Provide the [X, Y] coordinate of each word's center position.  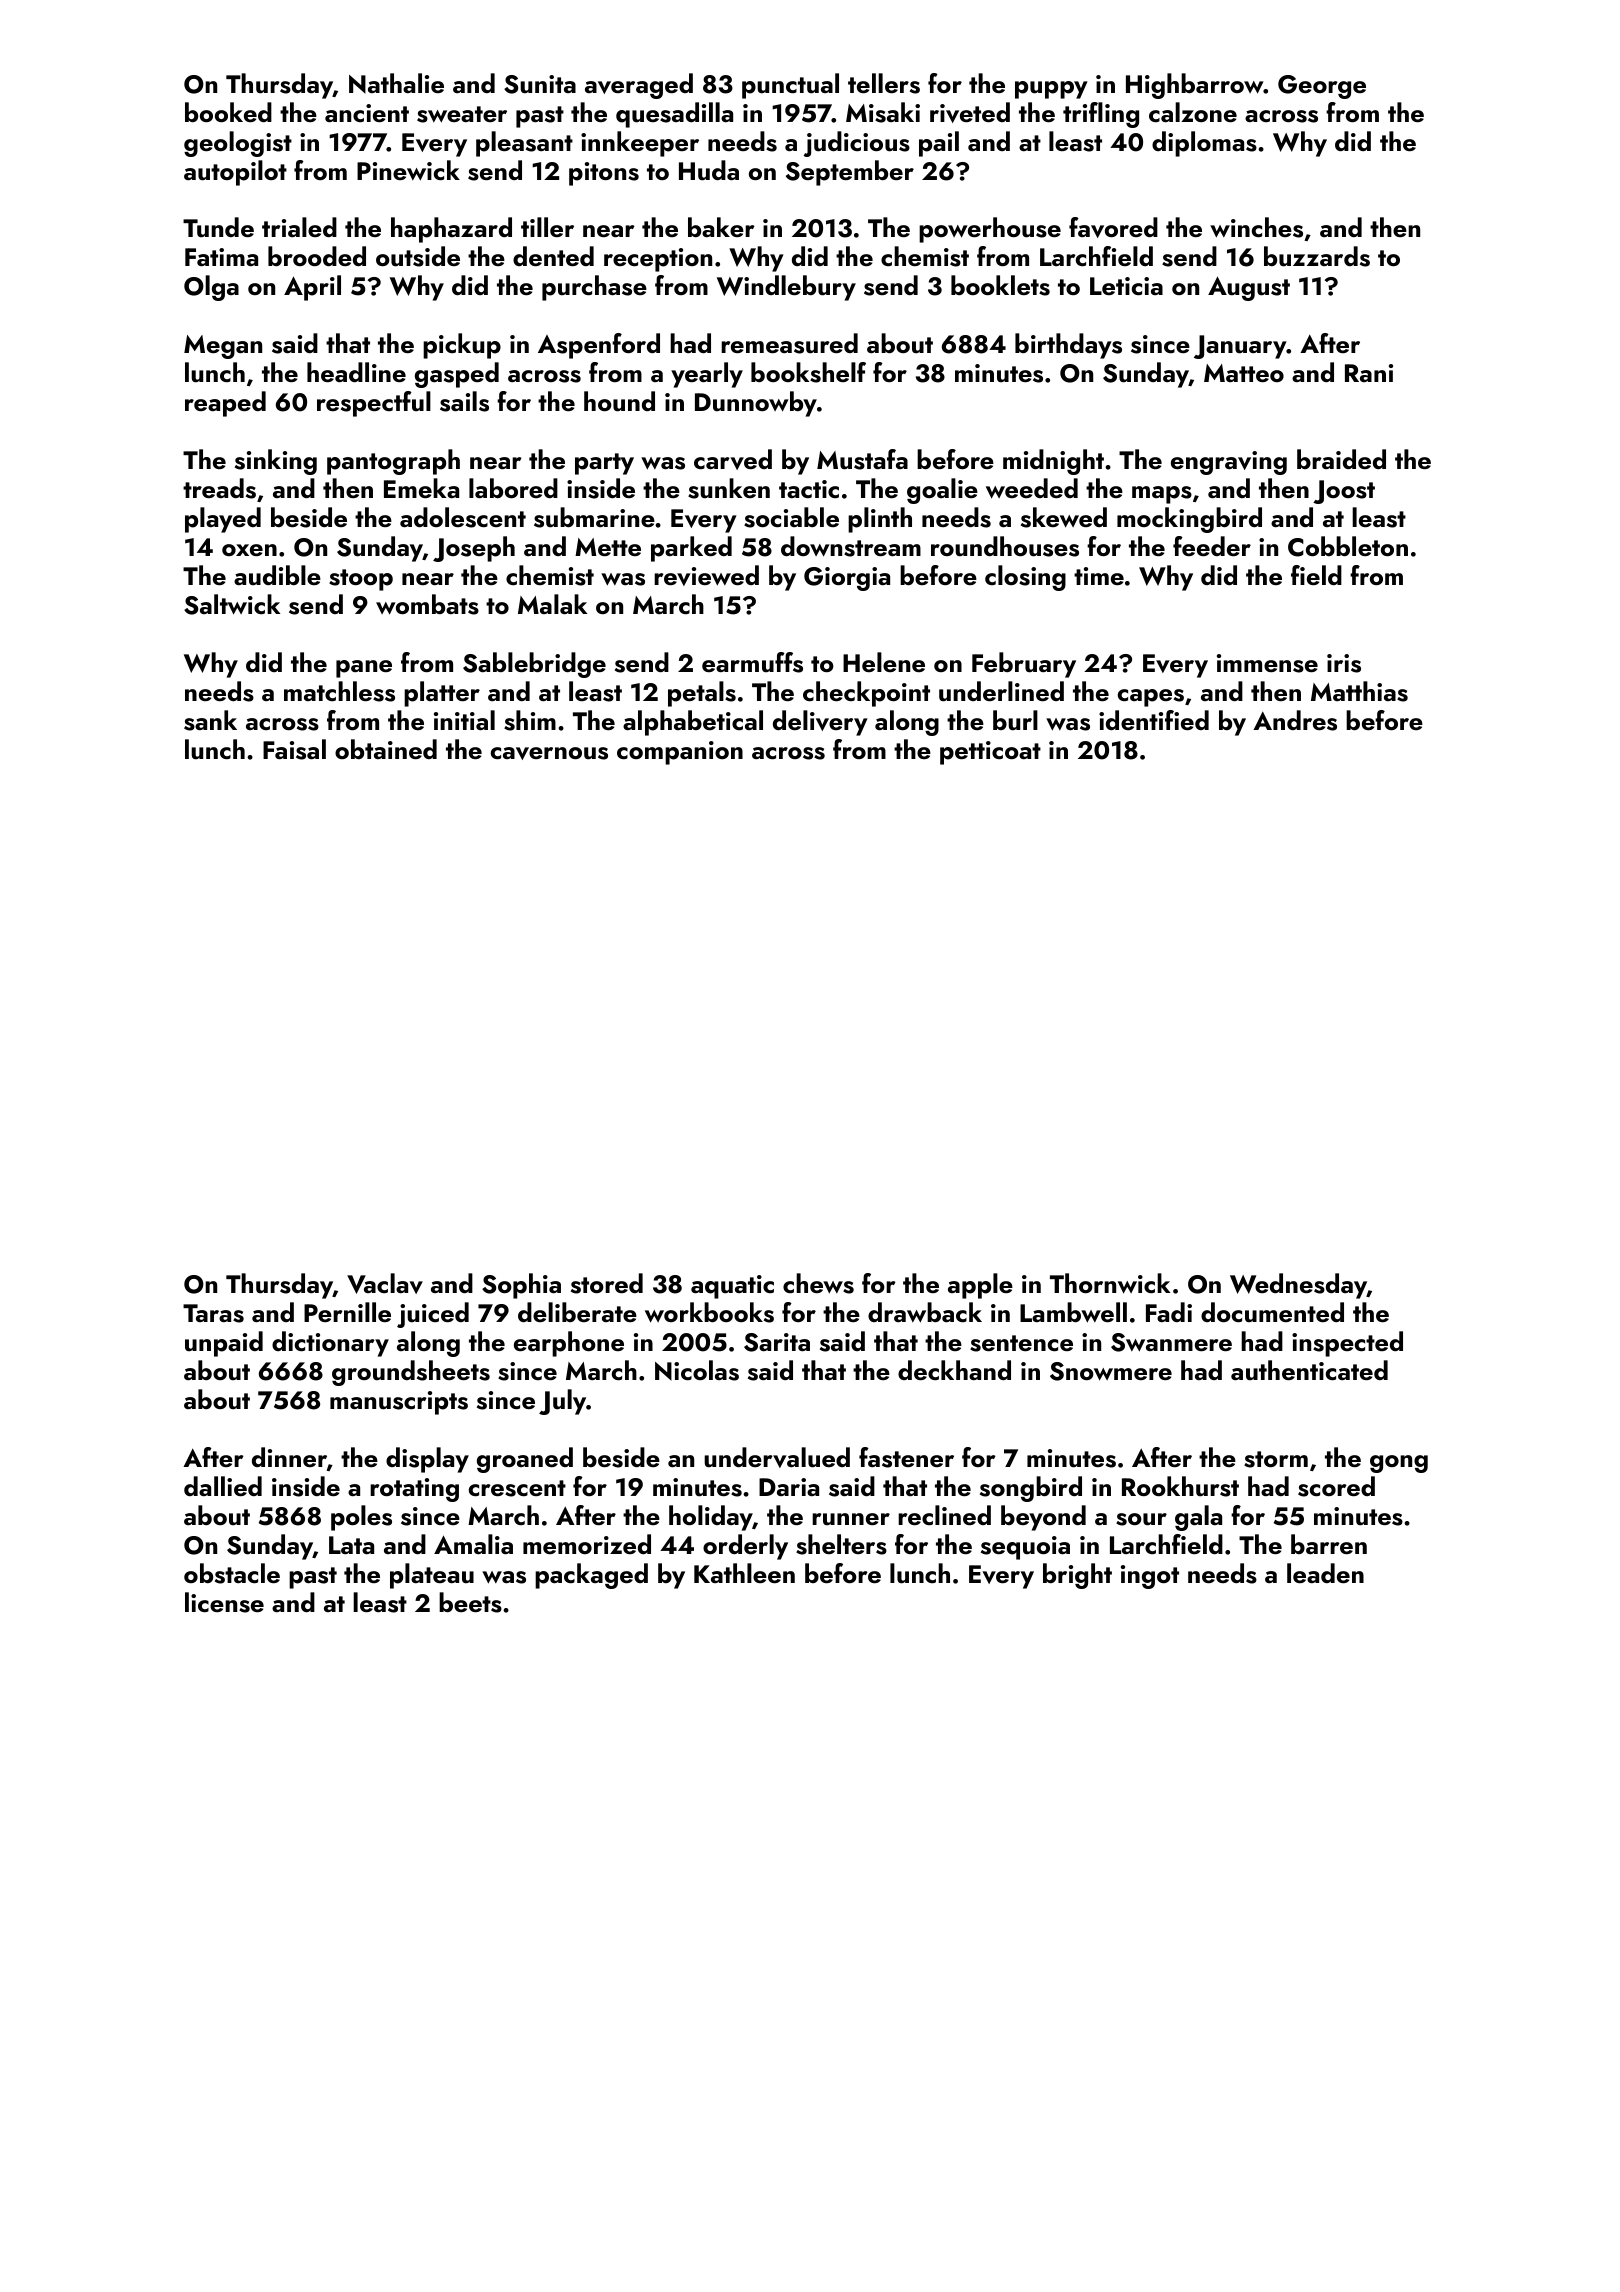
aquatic [732, 1287]
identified [1154, 720]
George [1322, 87]
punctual [790, 86]
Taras [213, 1313]
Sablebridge [534, 665]
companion [680, 753]
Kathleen [744, 1573]
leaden [1325, 1573]
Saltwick [232, 604]
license [224, 1602]
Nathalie [396, 83]
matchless [339, 691]
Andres [1295, 720]
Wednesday [1298, 1286]
